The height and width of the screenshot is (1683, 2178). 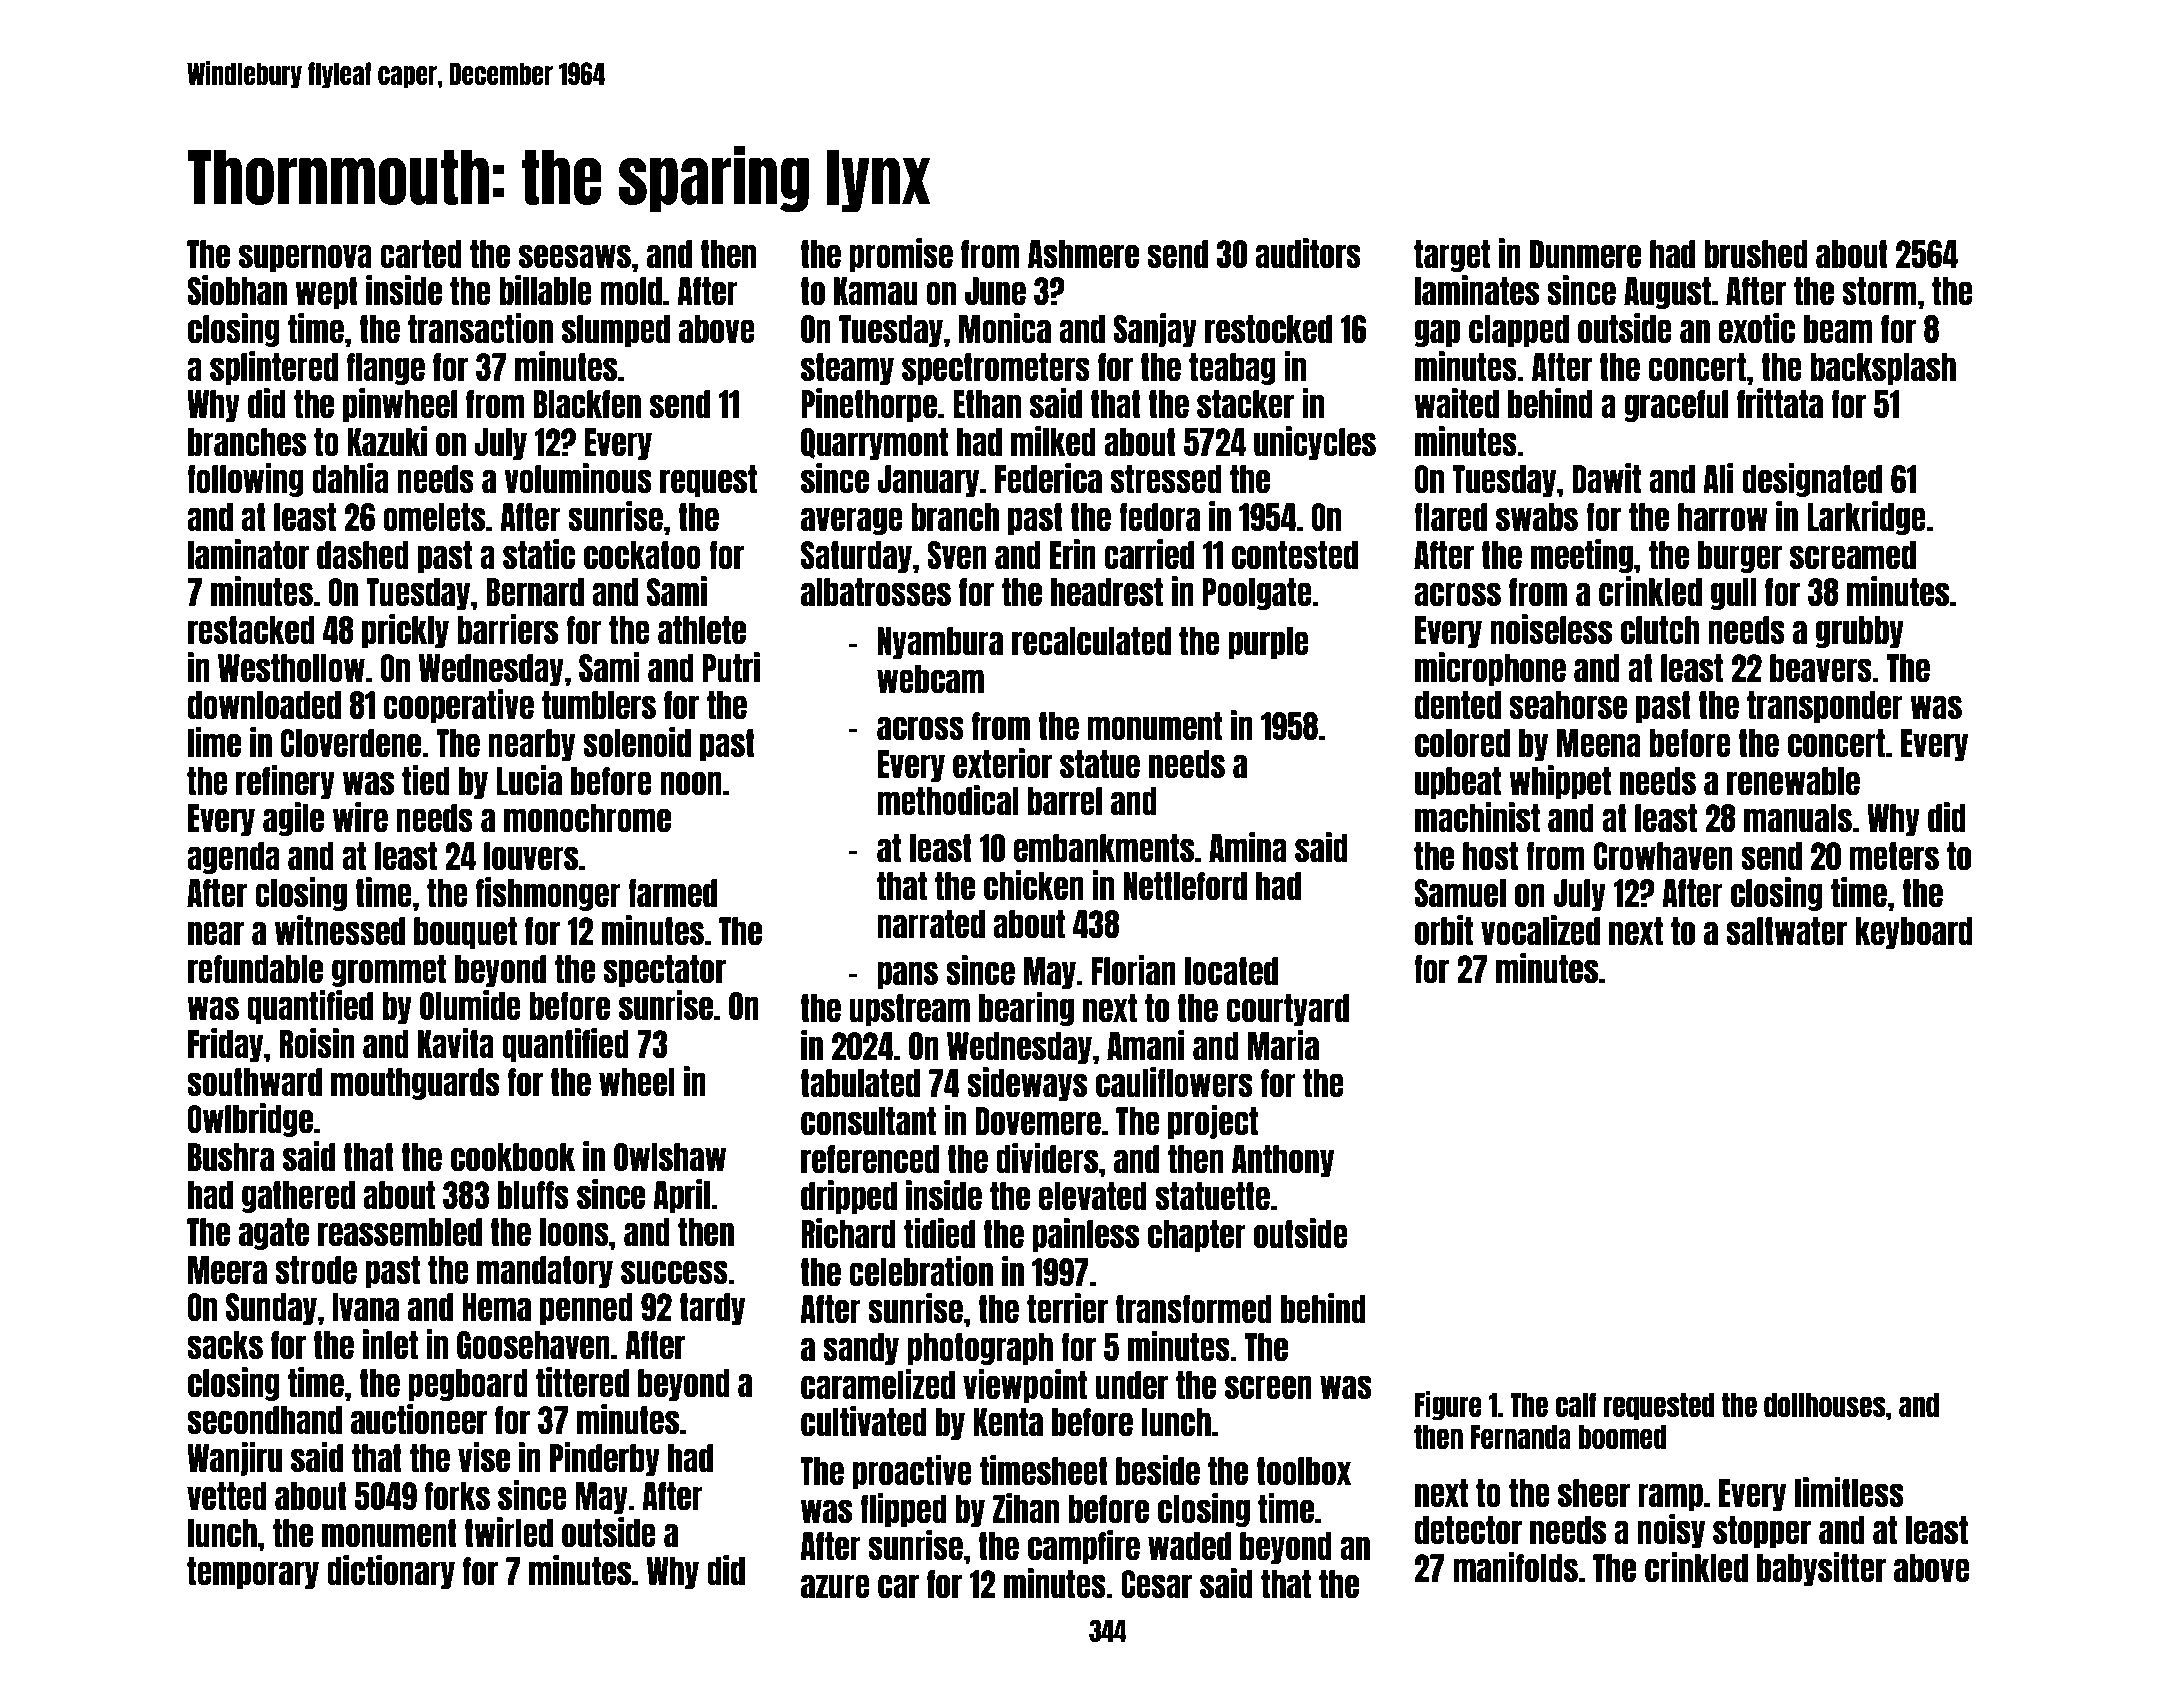 What do you see at coordinates (616, 331) in the screenshot?
I see `slumped` at bounding box center [616, 331].
